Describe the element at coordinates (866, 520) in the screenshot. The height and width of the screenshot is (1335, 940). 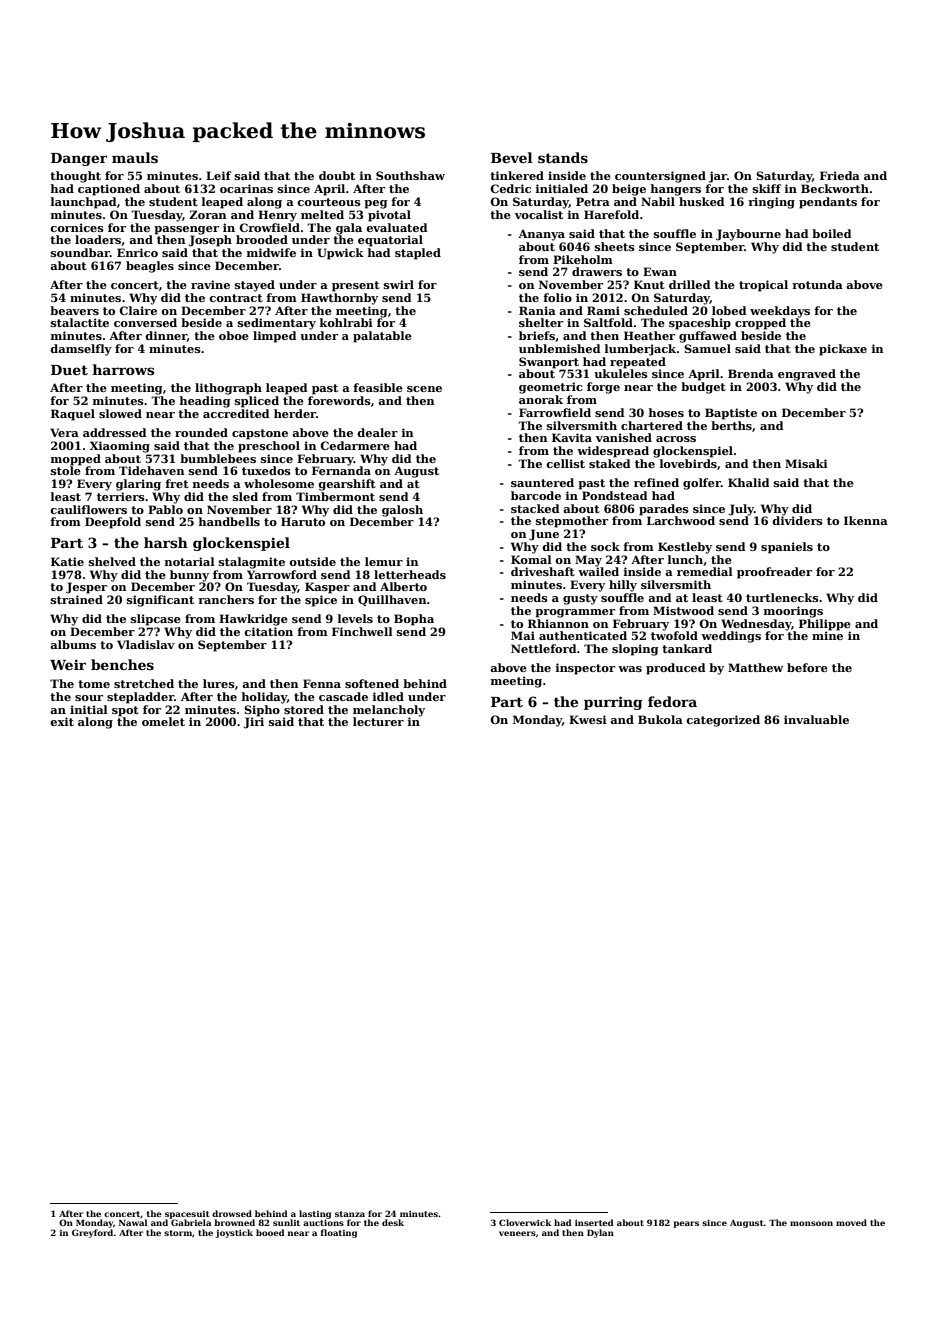
I see `Ikenna` at that location.
